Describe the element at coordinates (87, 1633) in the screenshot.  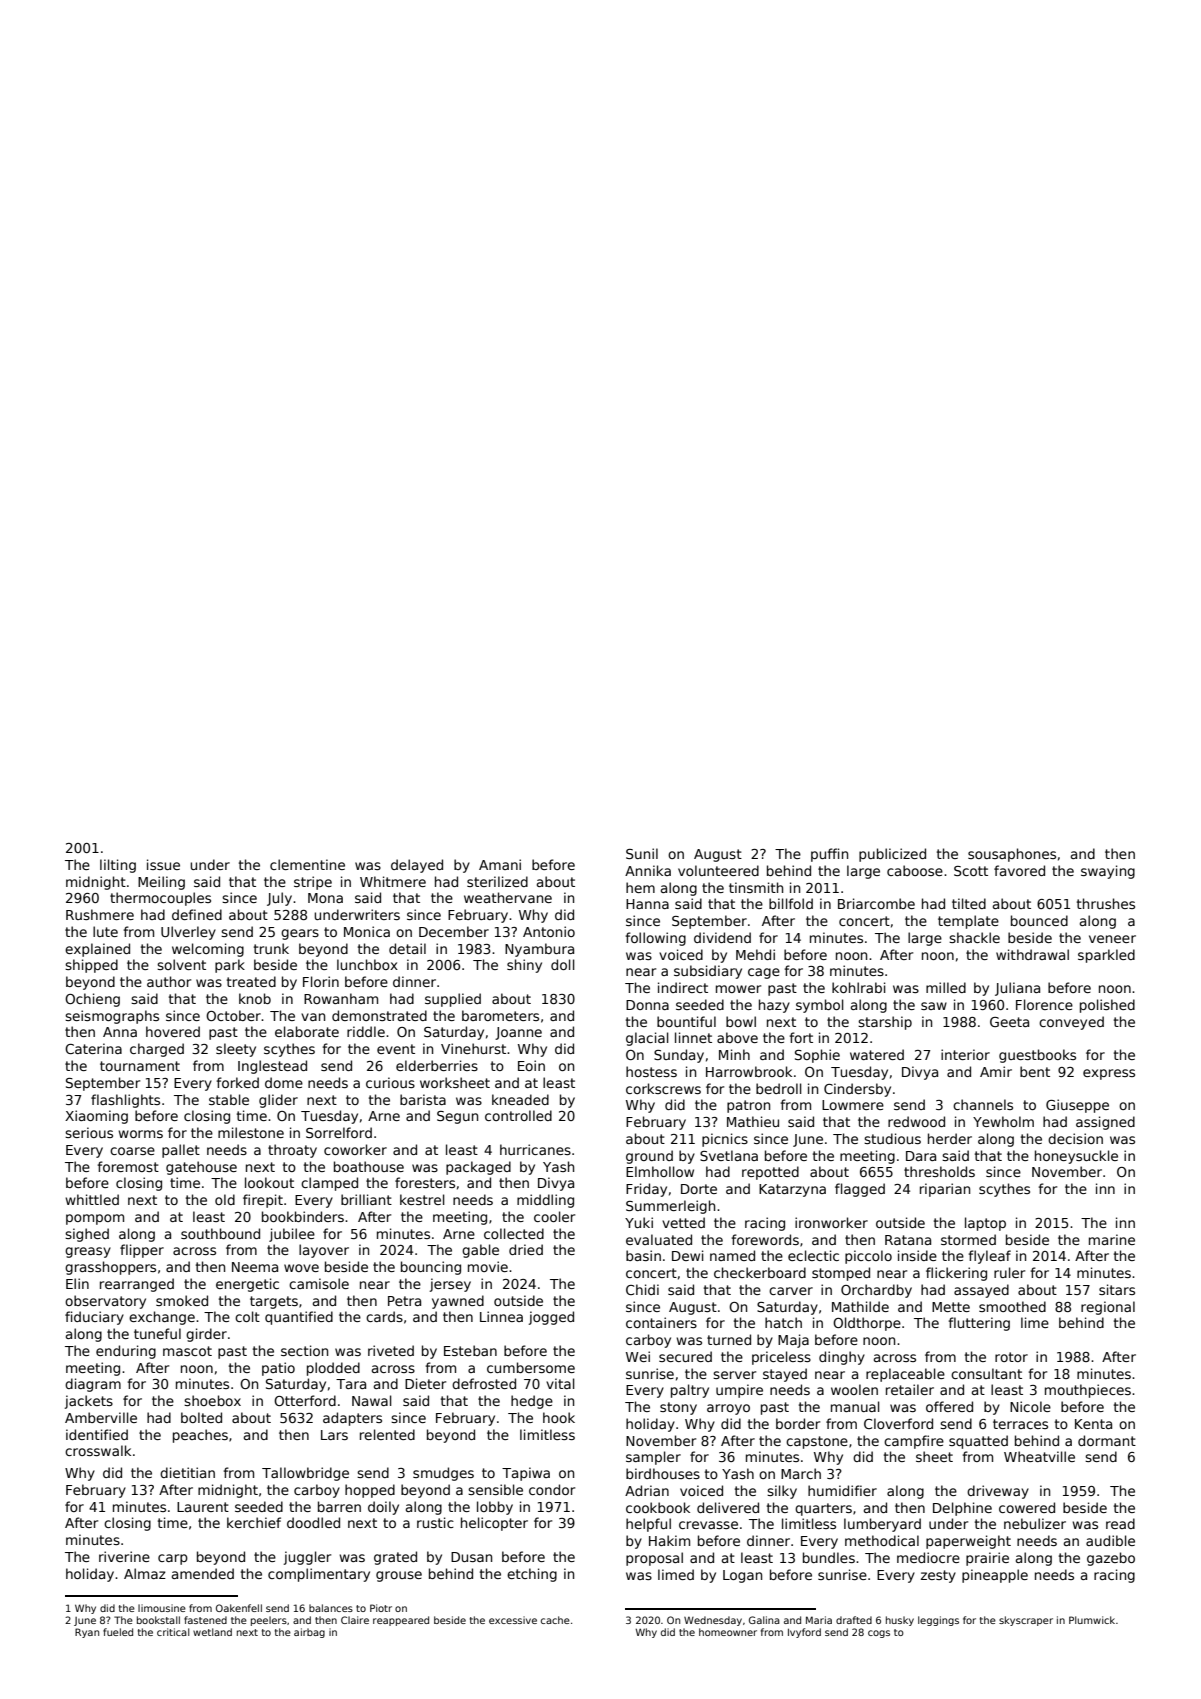
I see `Ryan` at that location.
